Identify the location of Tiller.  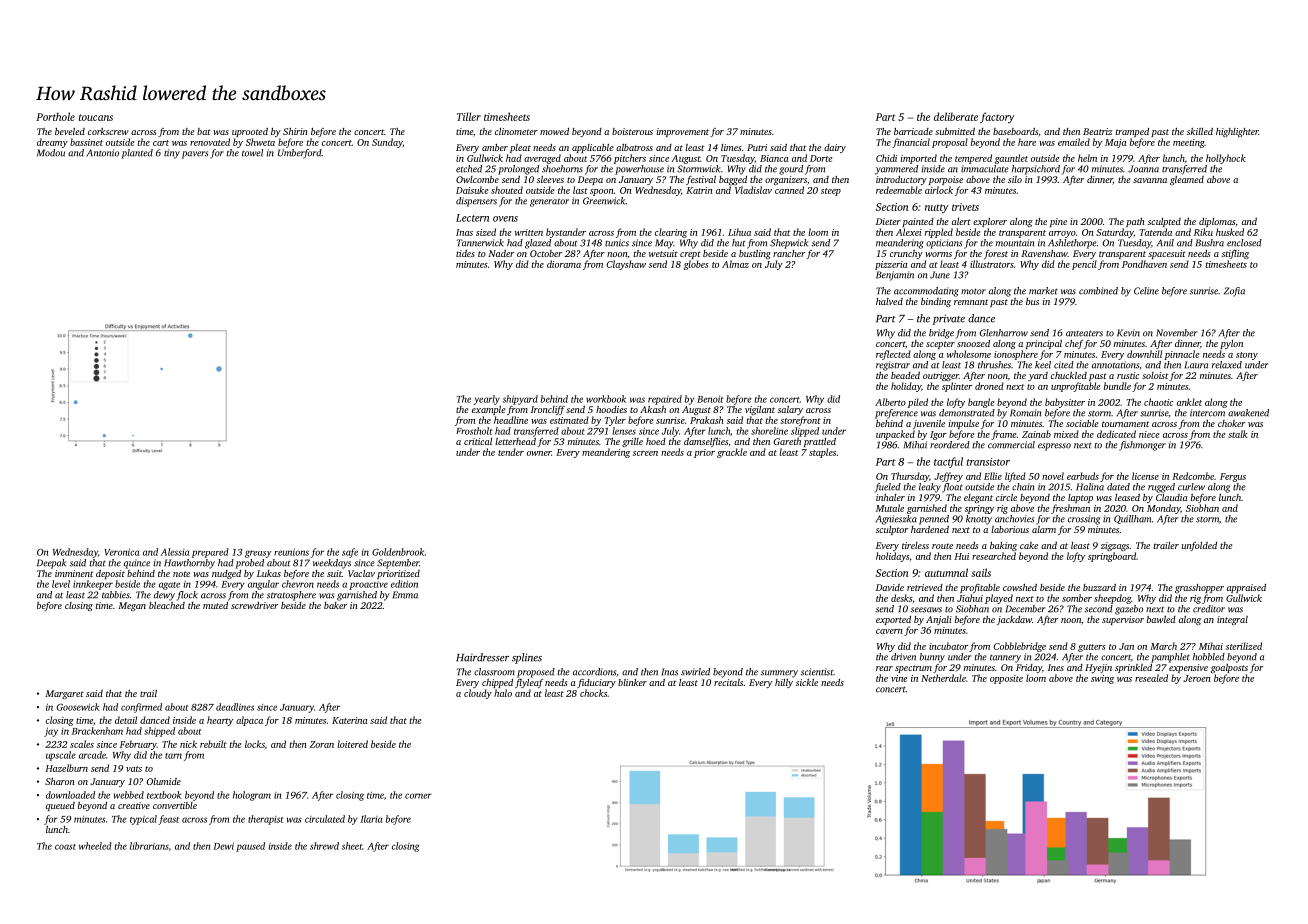
(469, 116).
